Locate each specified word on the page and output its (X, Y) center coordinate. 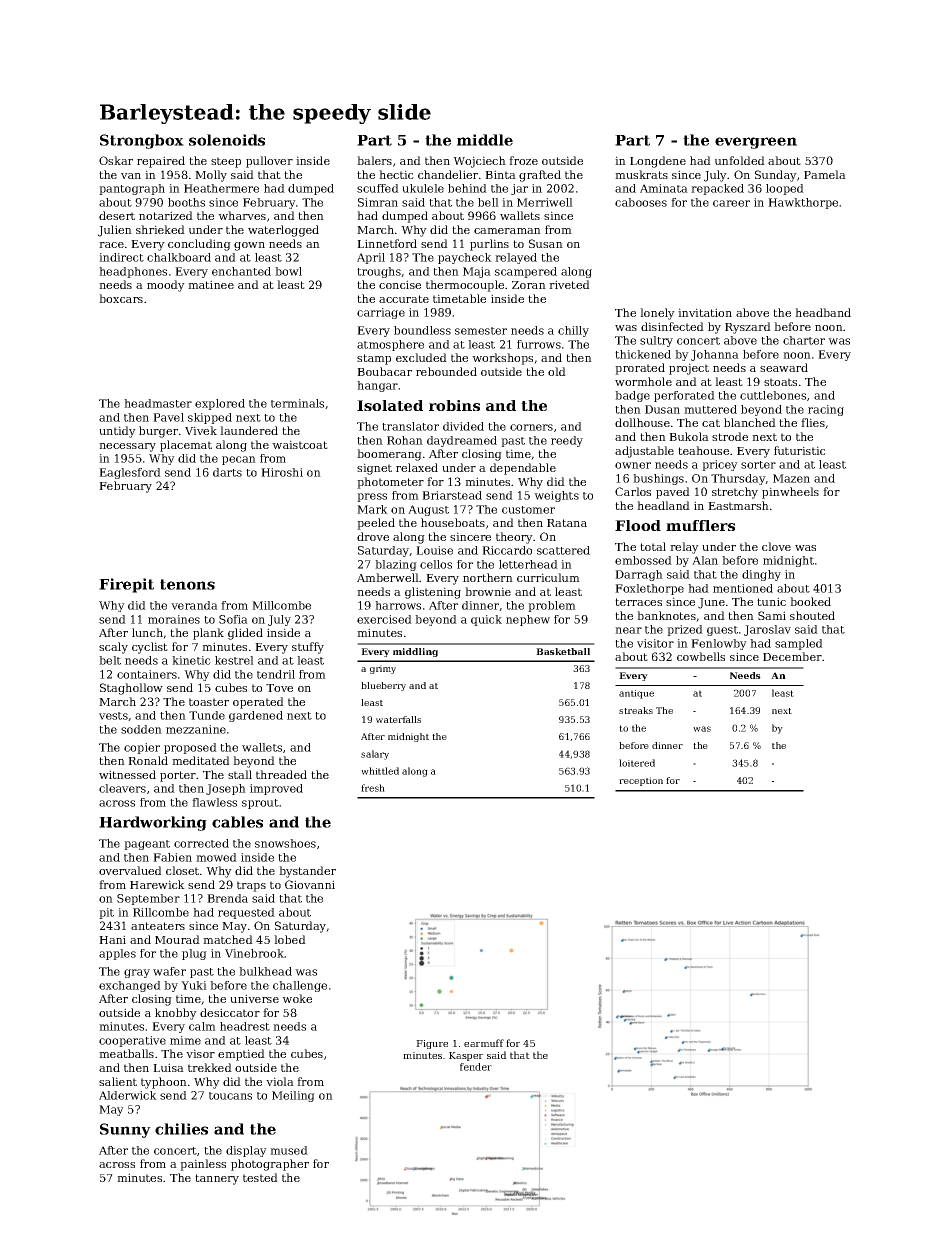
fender (476, 1067)
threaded (281, 774)
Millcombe (281, 605)
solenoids (227, 140)
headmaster (158, 403)
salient (118, 1081)
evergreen (756, 143)
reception (641, 781)
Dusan (662, 409)
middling (415, 652)
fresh (373, 788)
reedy (567, 441)
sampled (799, 644)
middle (485, 140)
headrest (245, 1026)
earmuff (484, 1043)
